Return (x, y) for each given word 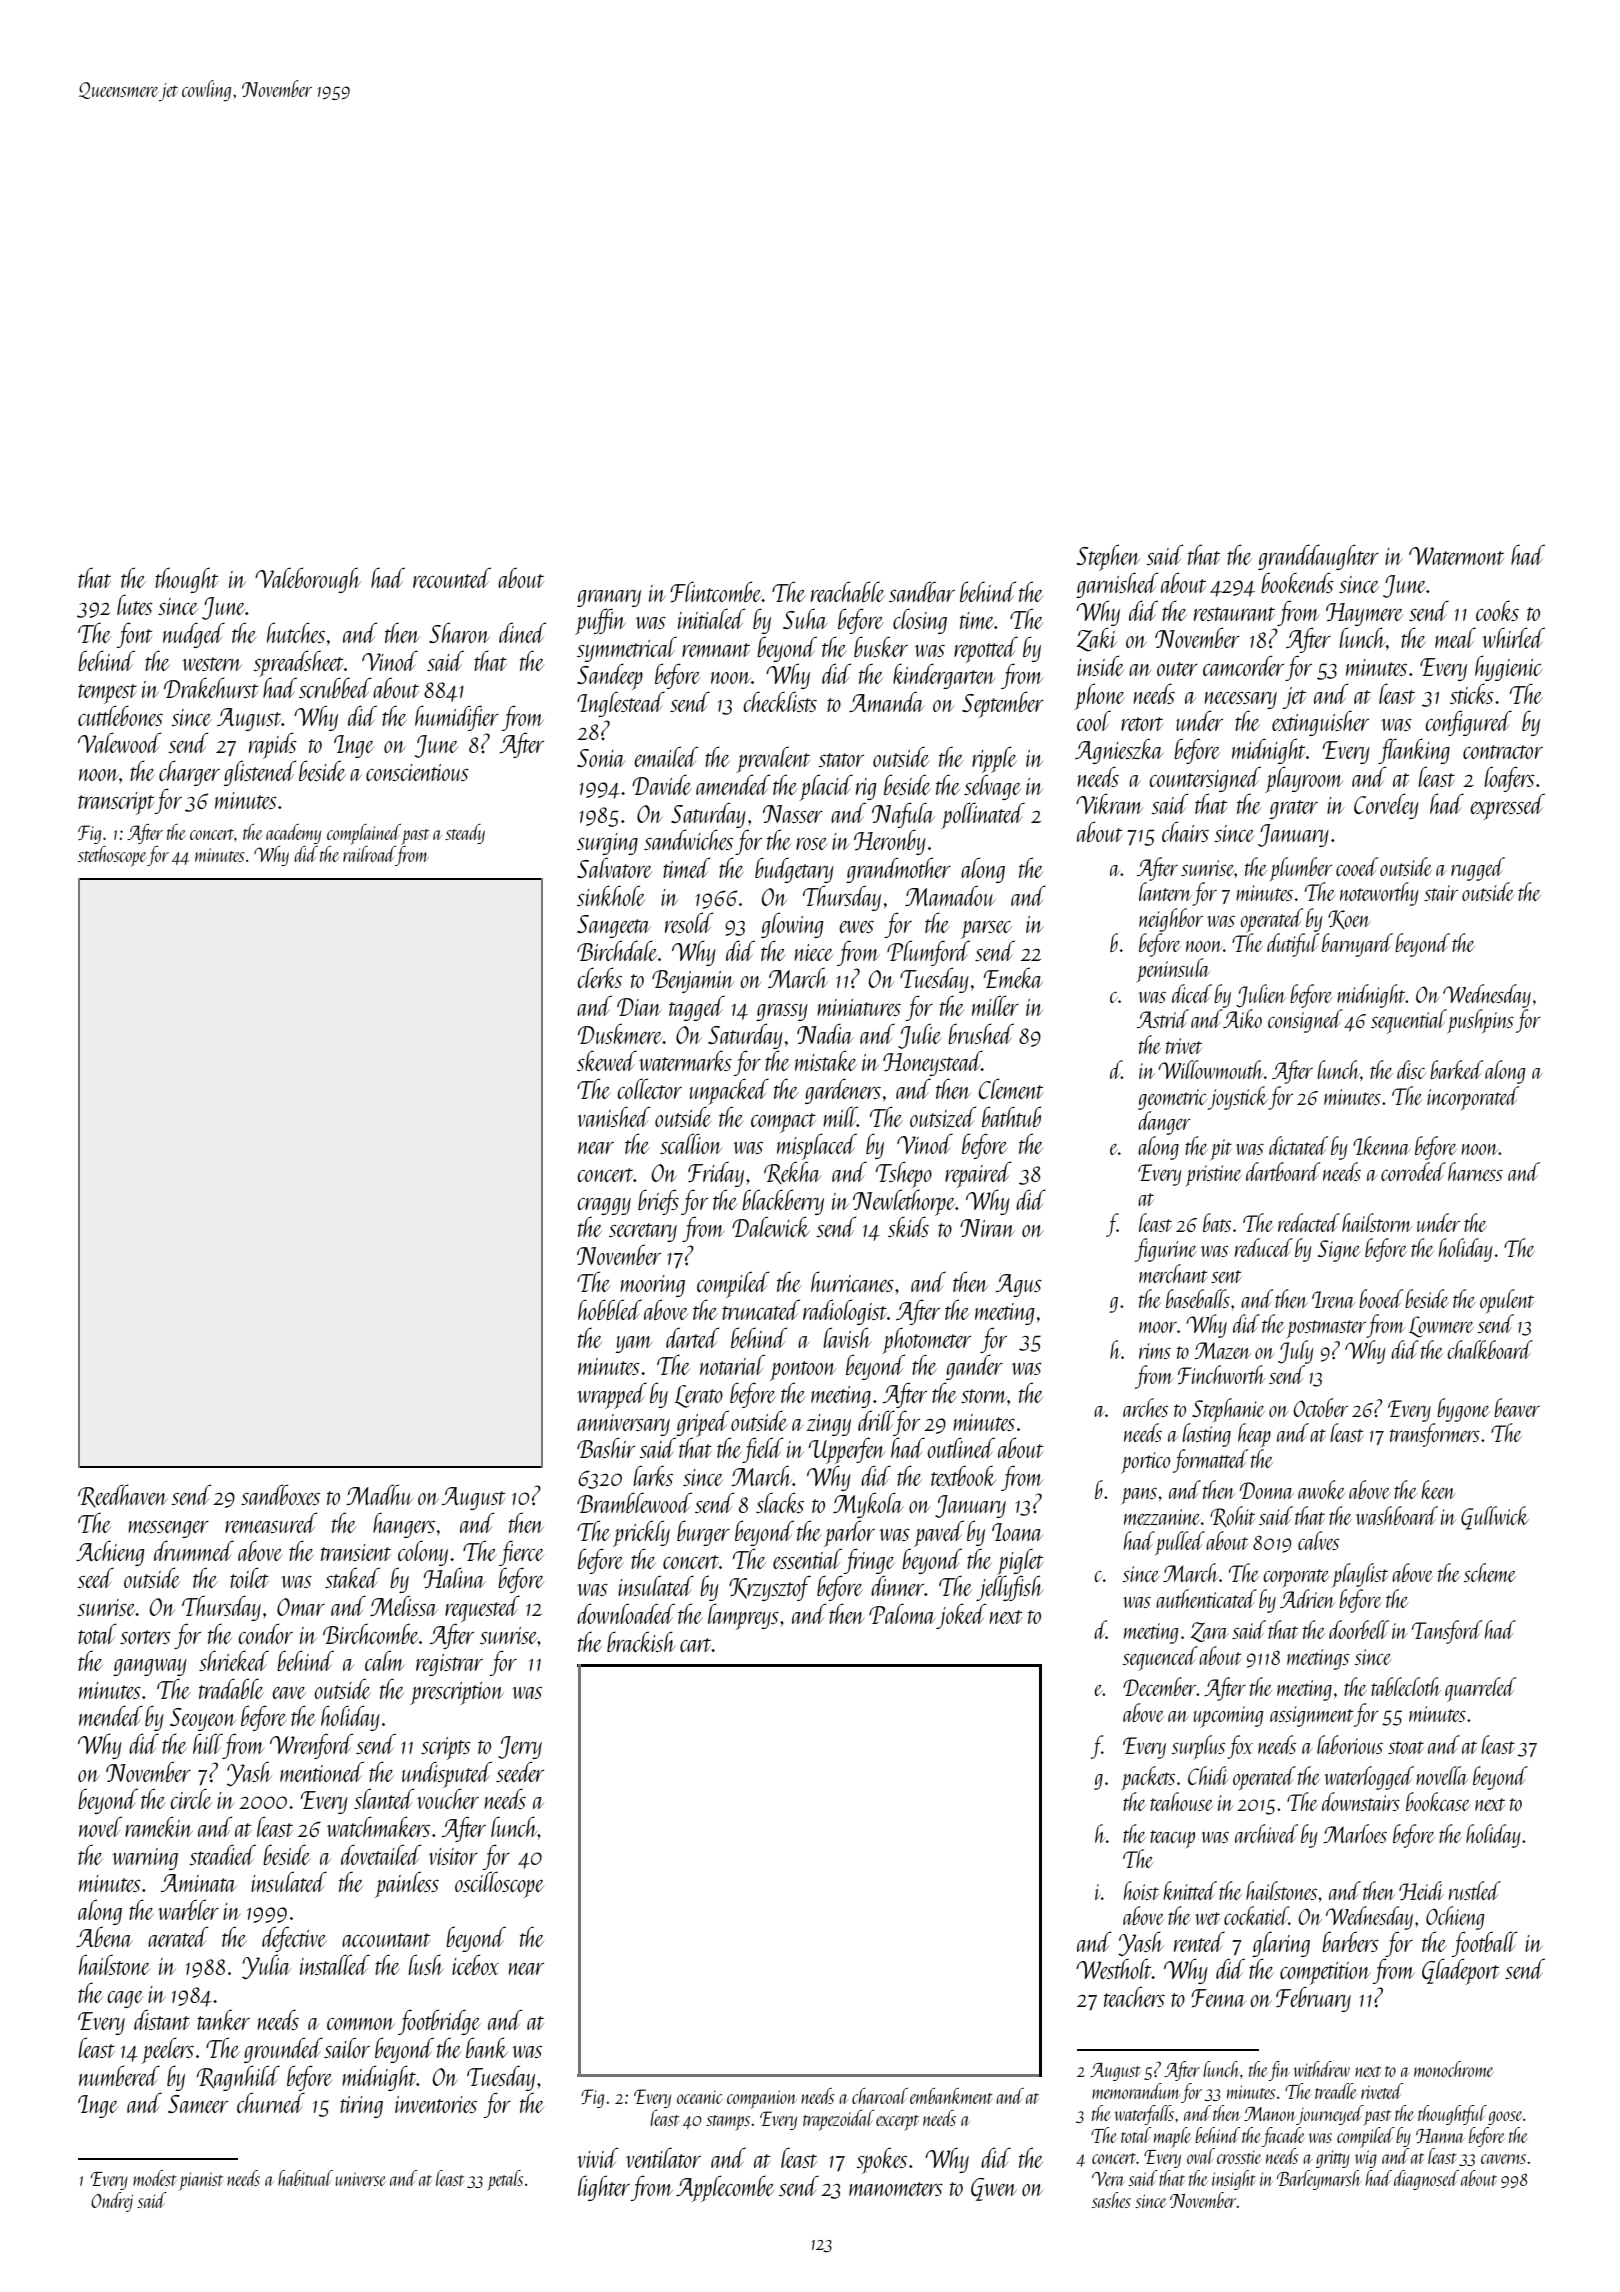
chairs (1185, 831)
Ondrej (112, 2202)
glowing (792, 925)
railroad (369, 854)
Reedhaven (123, 1495)
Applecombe (725, 2188)
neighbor (1171, 920)
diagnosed (1426, 2180)
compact (783, 1123)
